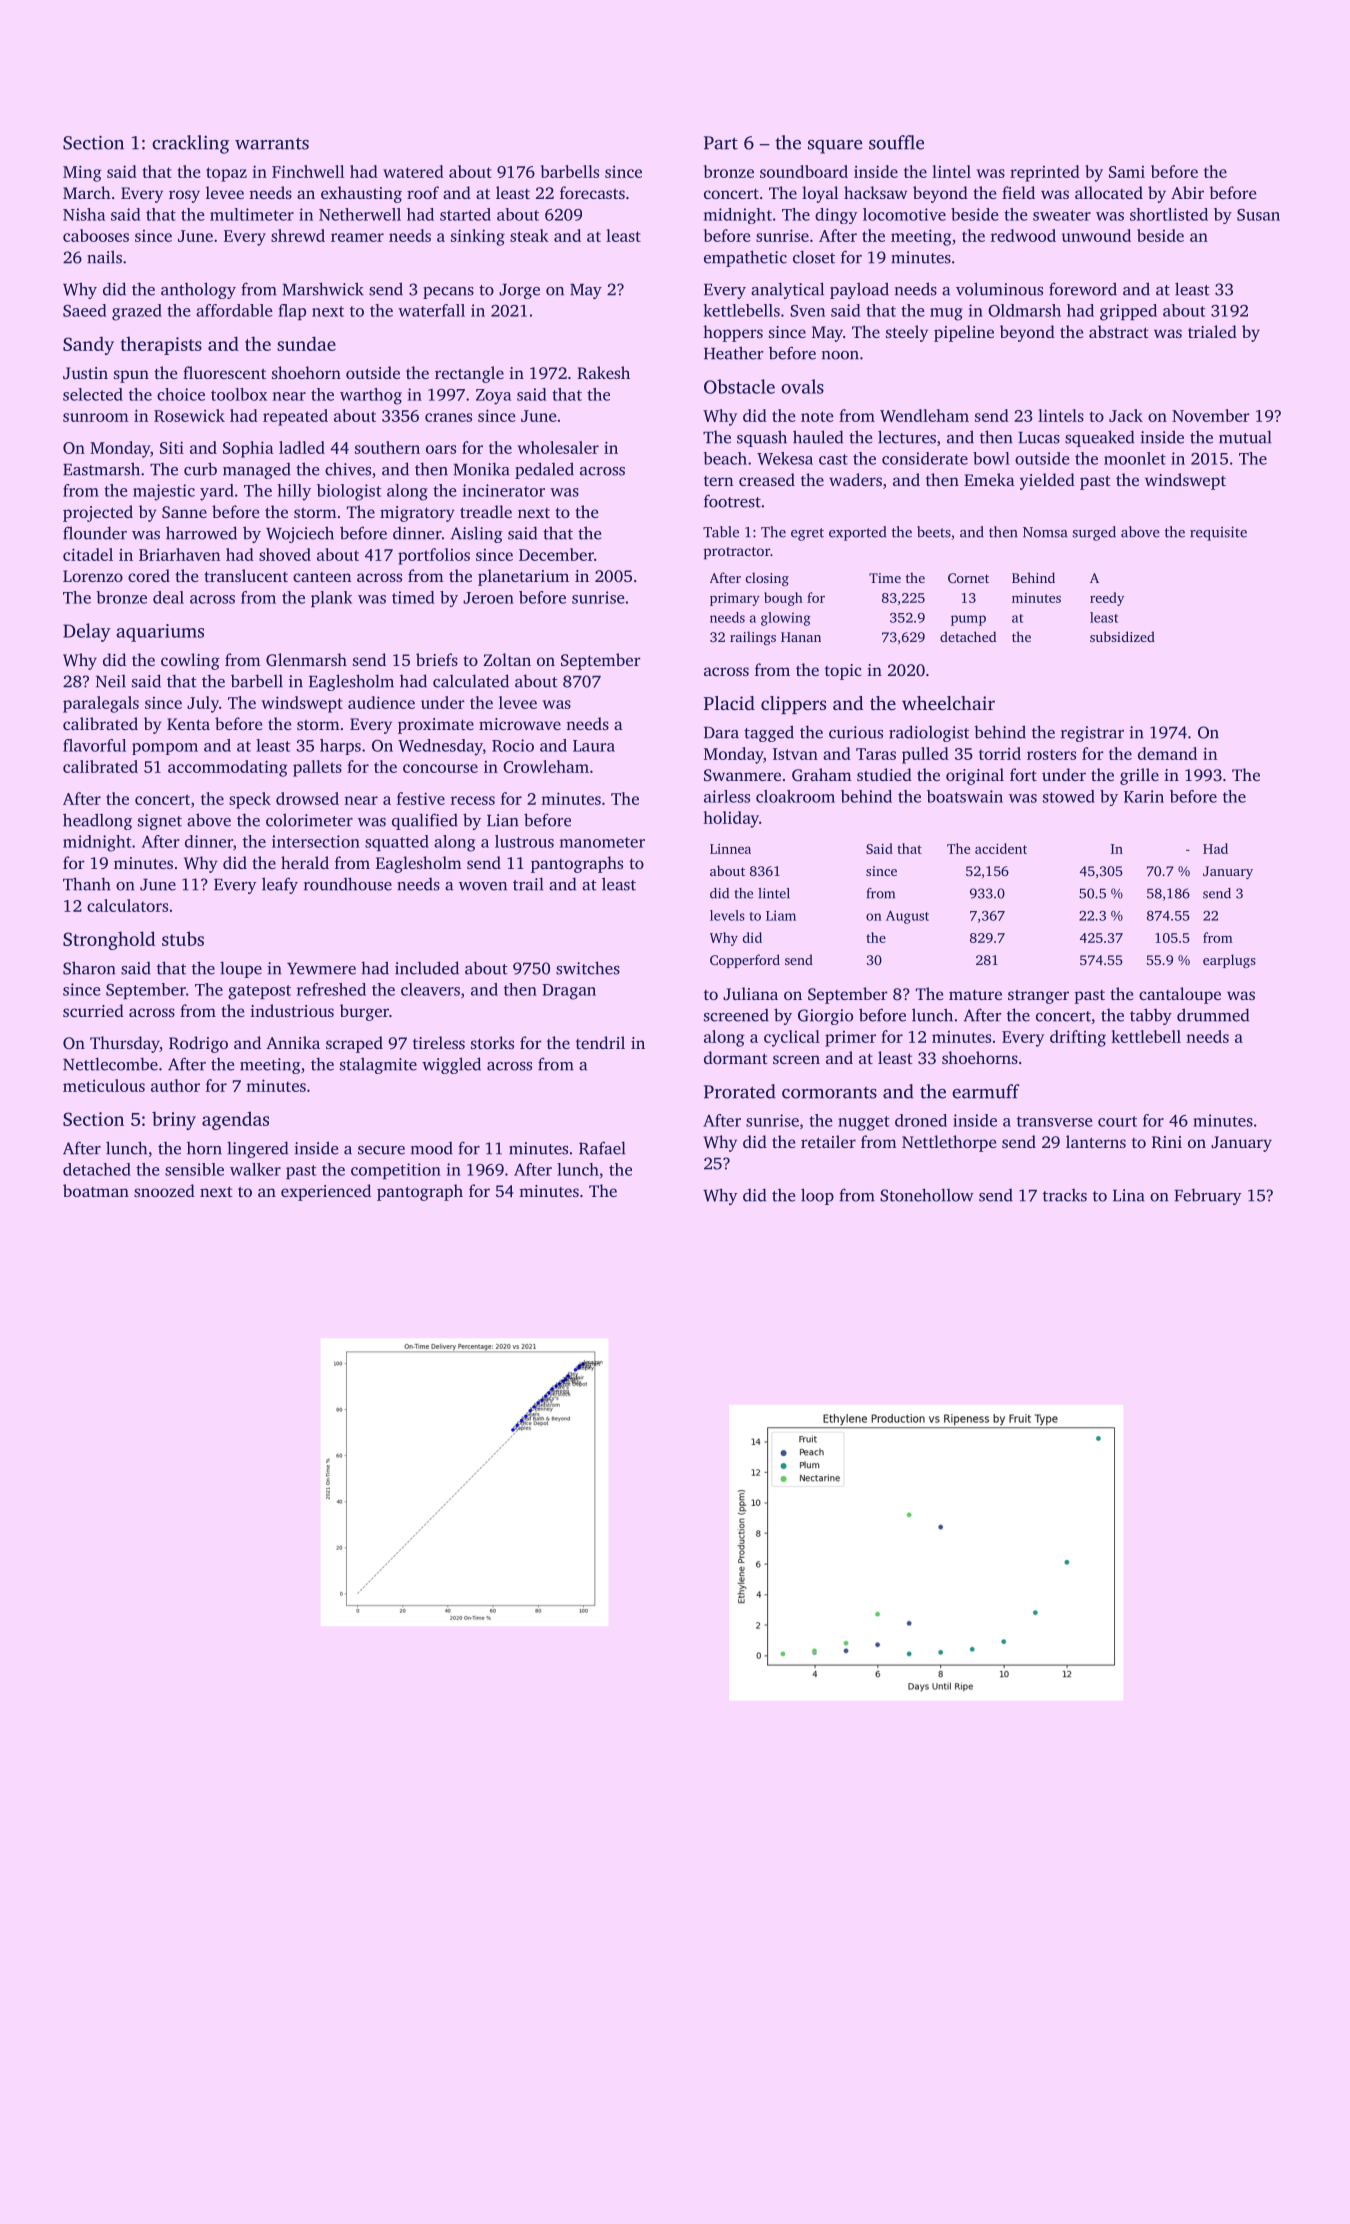 The image size is (1350, 2224). What do you see at coordinates (1218, 533) in the screenshot?
I see `requisite` at bounding box center [1218, 533].
